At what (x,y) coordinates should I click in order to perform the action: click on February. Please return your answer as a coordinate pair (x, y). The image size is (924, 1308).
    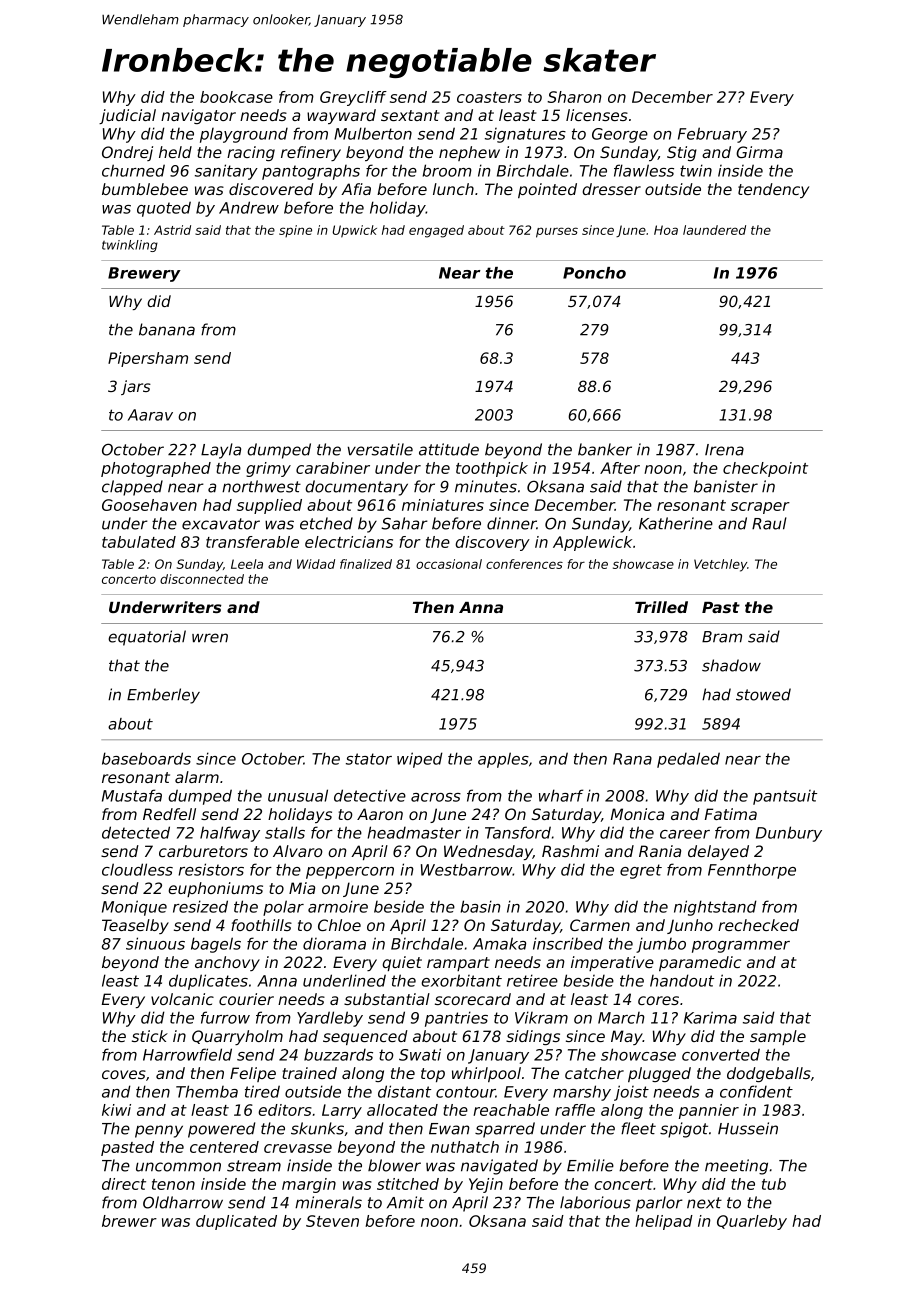
    Looking at the image, I should click on (712, 135).
